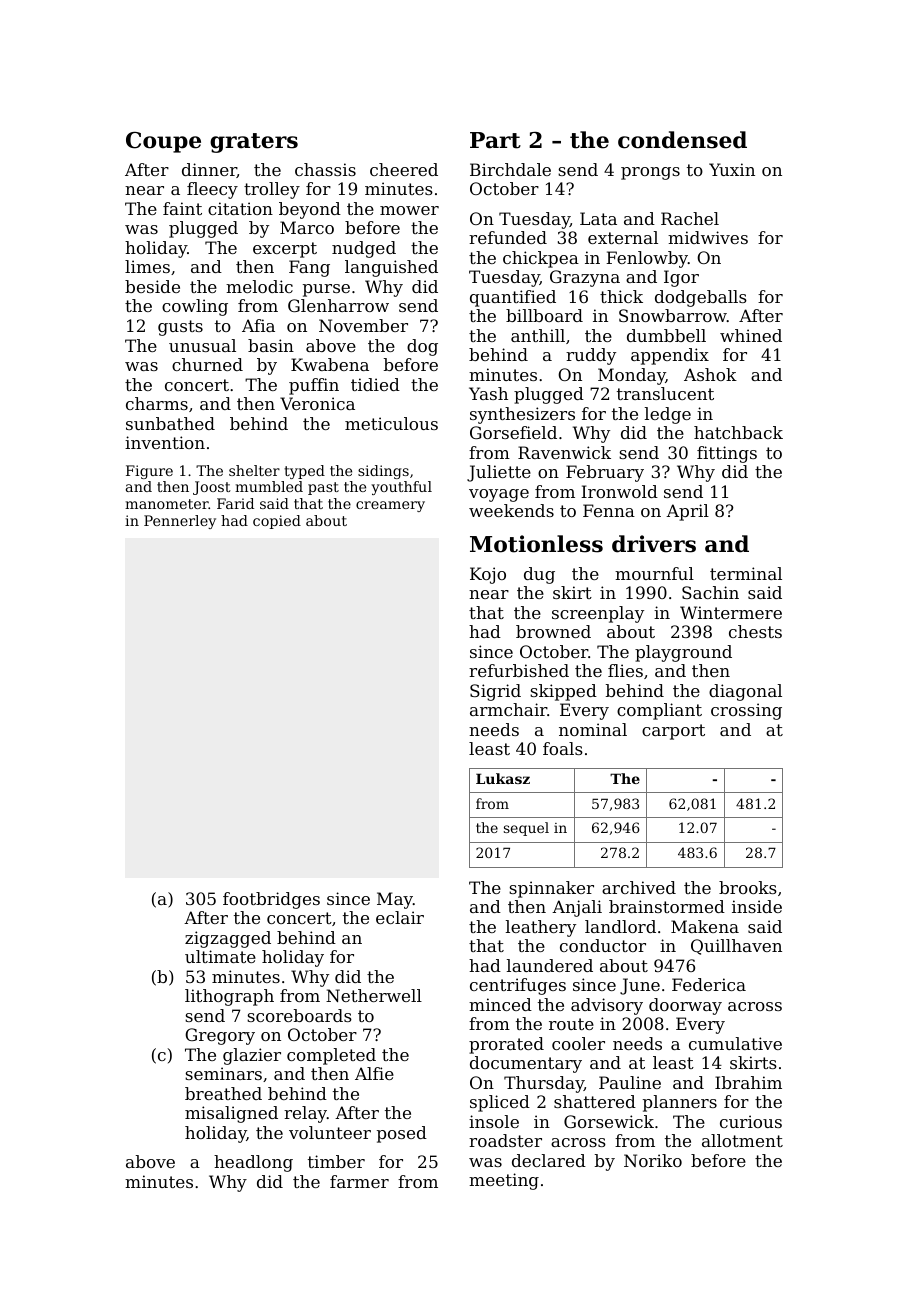 The width and height of the screenshot is (908, 1316). Describe the element at coordinates (404, 169) in the screenshot. I see `cheered` at that location.
